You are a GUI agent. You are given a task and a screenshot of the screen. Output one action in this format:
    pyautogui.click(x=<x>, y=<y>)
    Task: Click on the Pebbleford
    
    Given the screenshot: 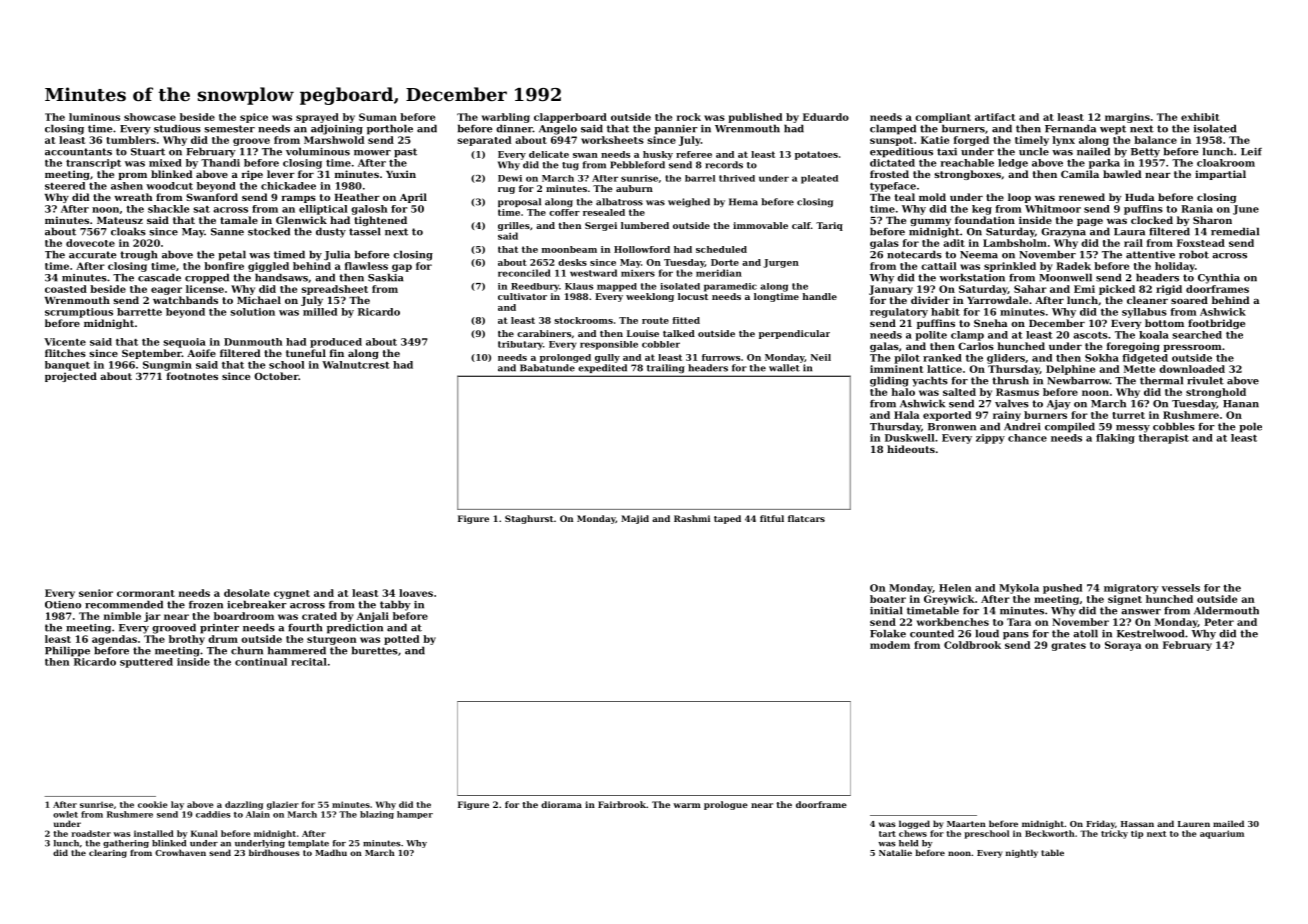 What is the action you would take?
    pyautogui.click(x=637, y=165)
